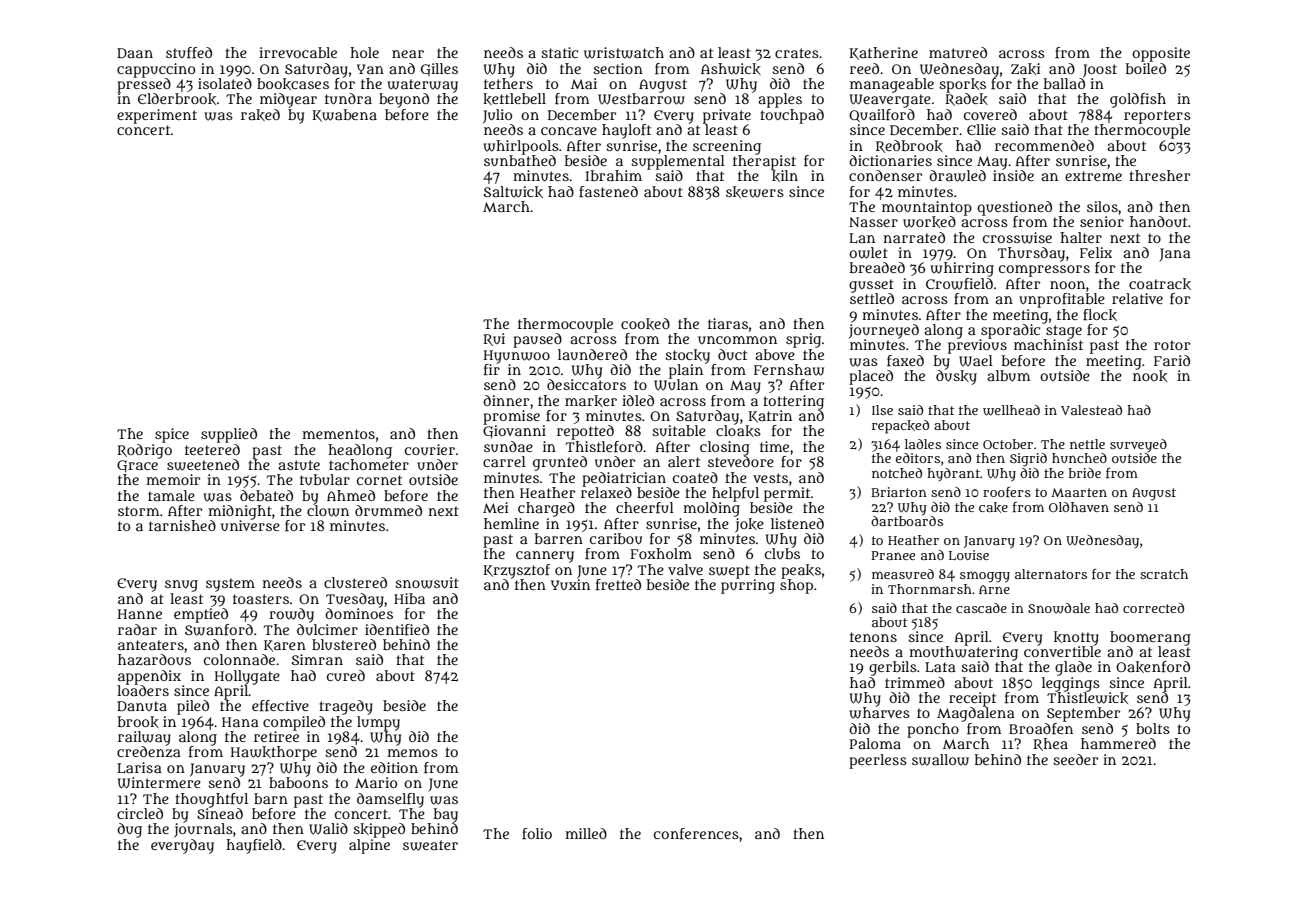 The width and height of the image is (1308, 924). What do you see at coordinates (446, 815) in the image?
I see `bay` at bounding box center [446, 815].
